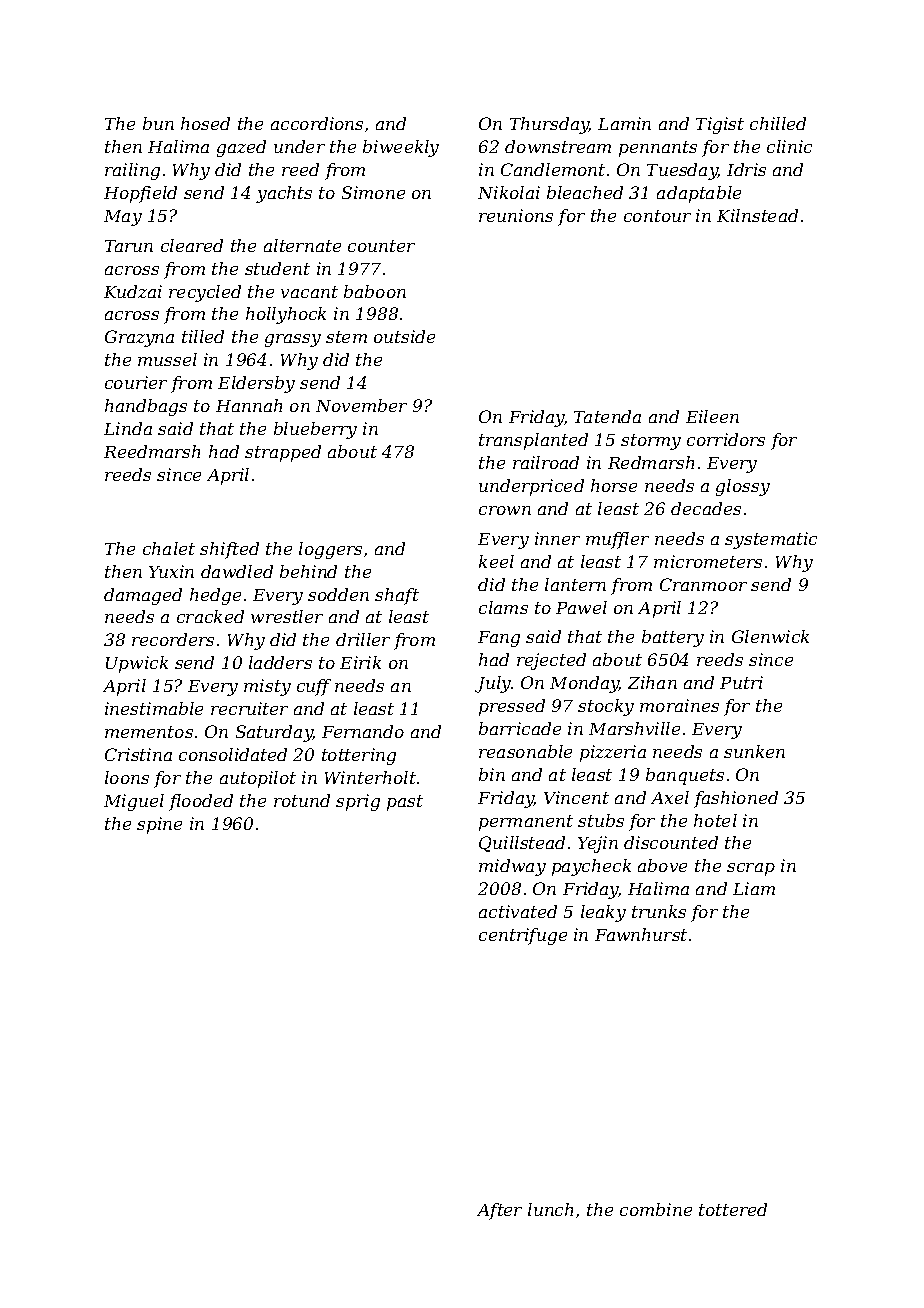 The image size is (924, 1308). What do you see at coordinates (159, 825) in the image?
I see `spine` at bounding box center [159, 825].
